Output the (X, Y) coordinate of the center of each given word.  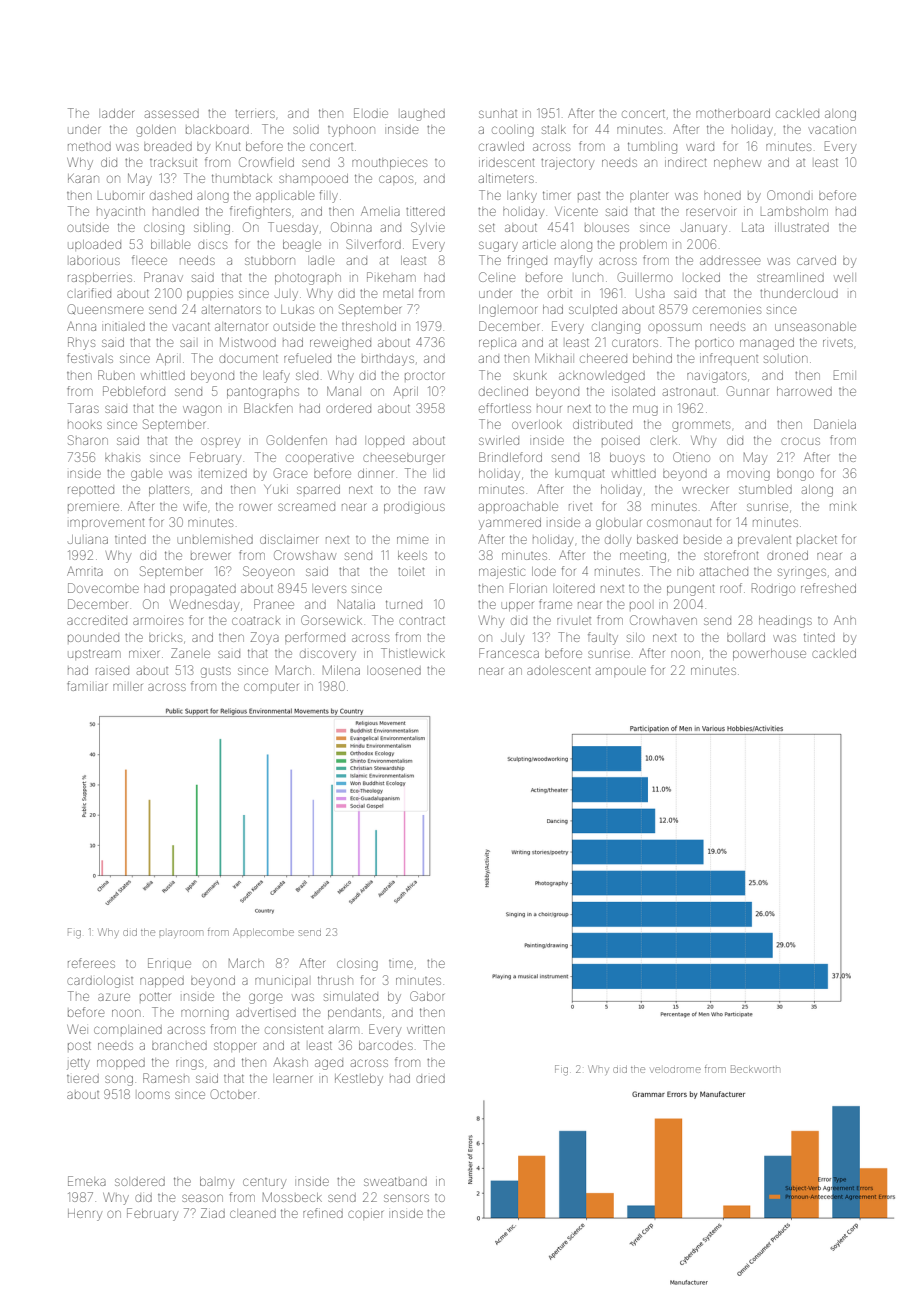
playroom (181, 934)
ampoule (621, 671)
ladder (118, 113)
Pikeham (391, 277)
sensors (406, 1198)
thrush (335, 980)
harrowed (804, 391)
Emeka (87, 1181)
